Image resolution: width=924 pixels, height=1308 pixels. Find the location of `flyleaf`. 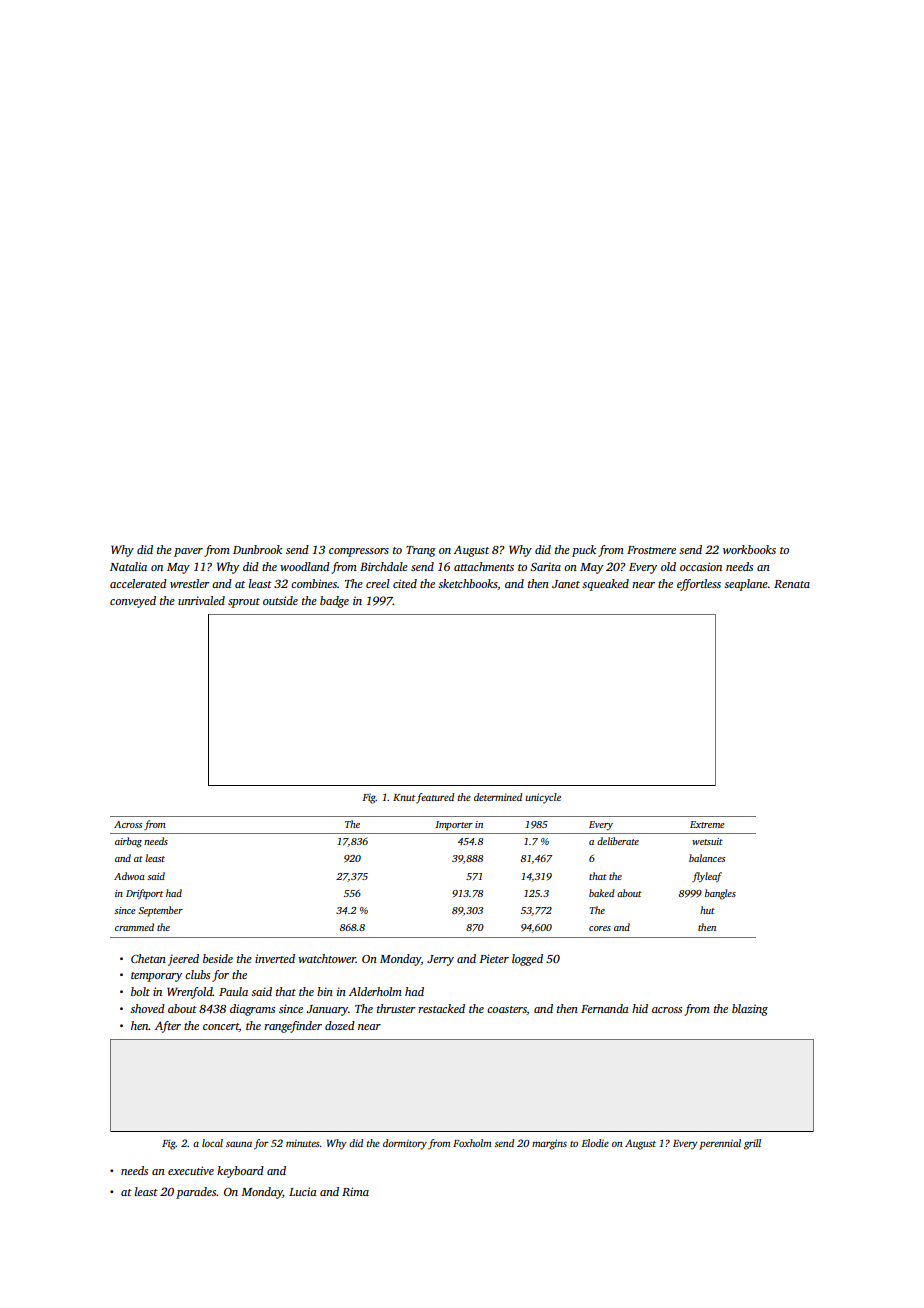

flyleaf is located at coordinates (707, 877).
